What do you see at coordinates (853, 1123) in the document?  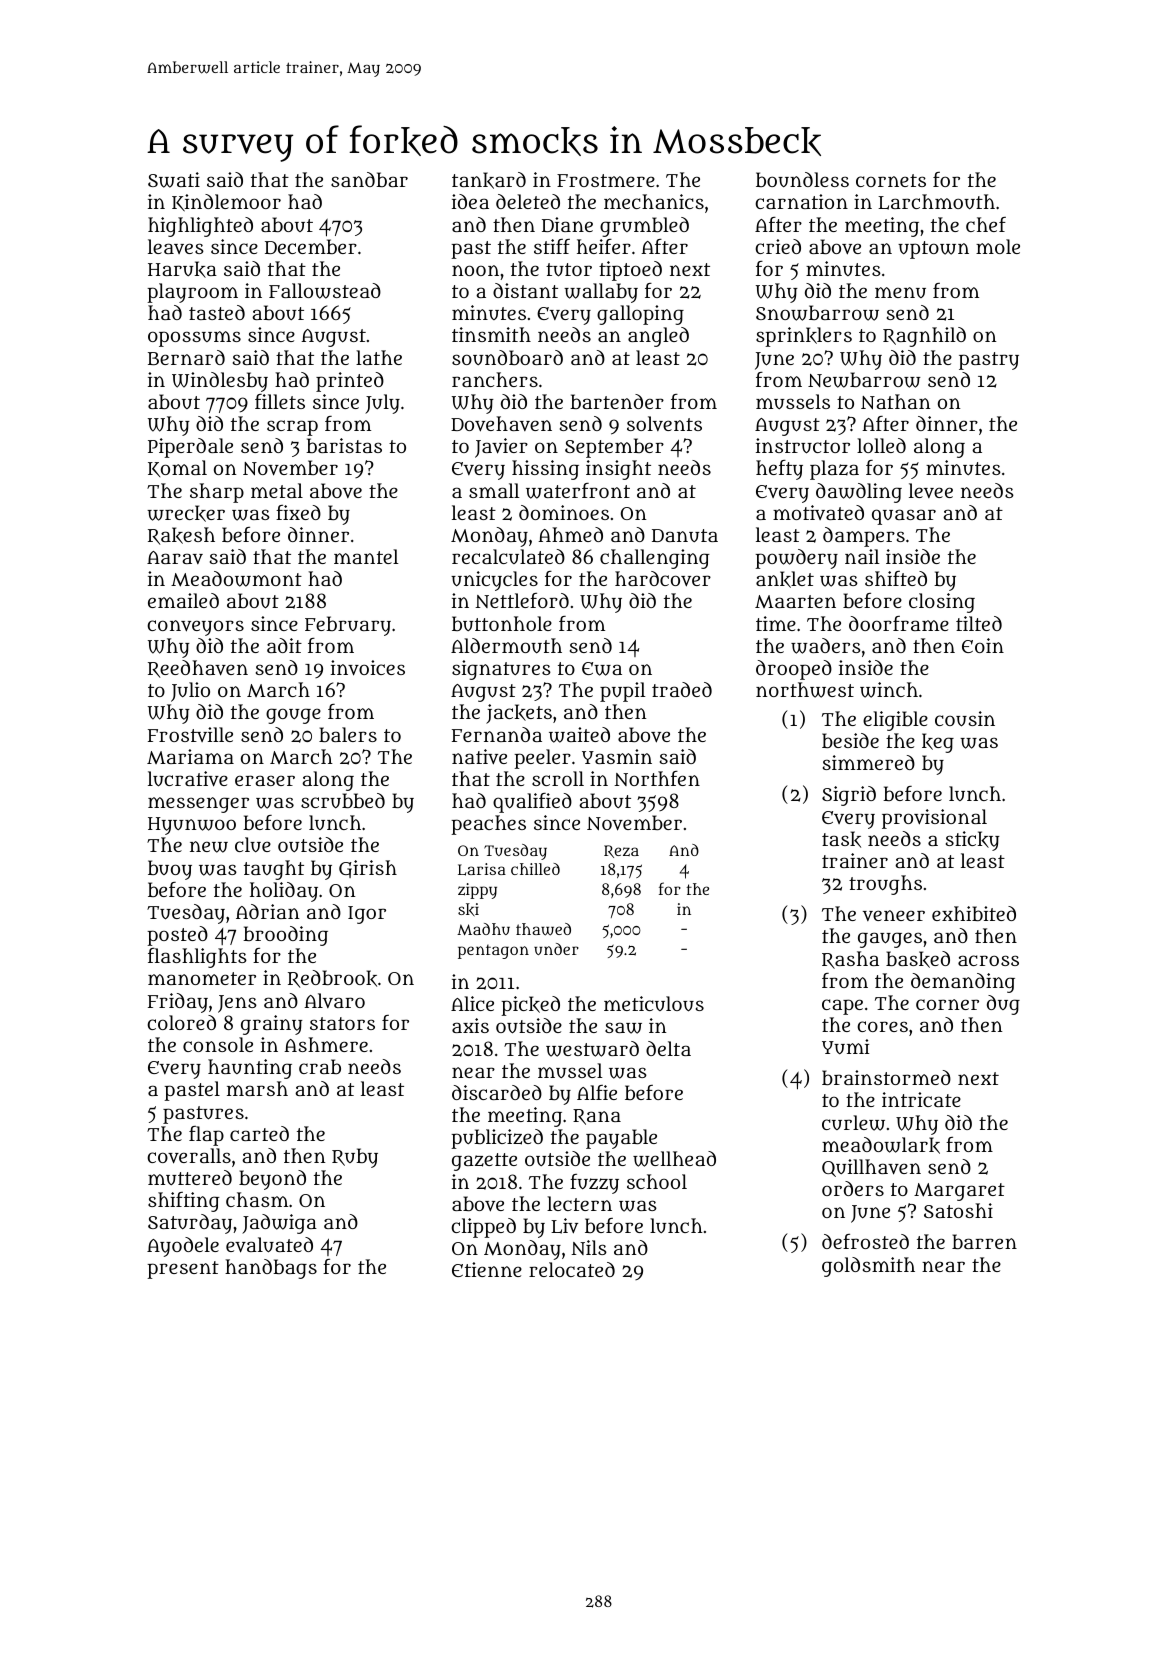 I see `curlew` at bounding box center [853, 1123].
